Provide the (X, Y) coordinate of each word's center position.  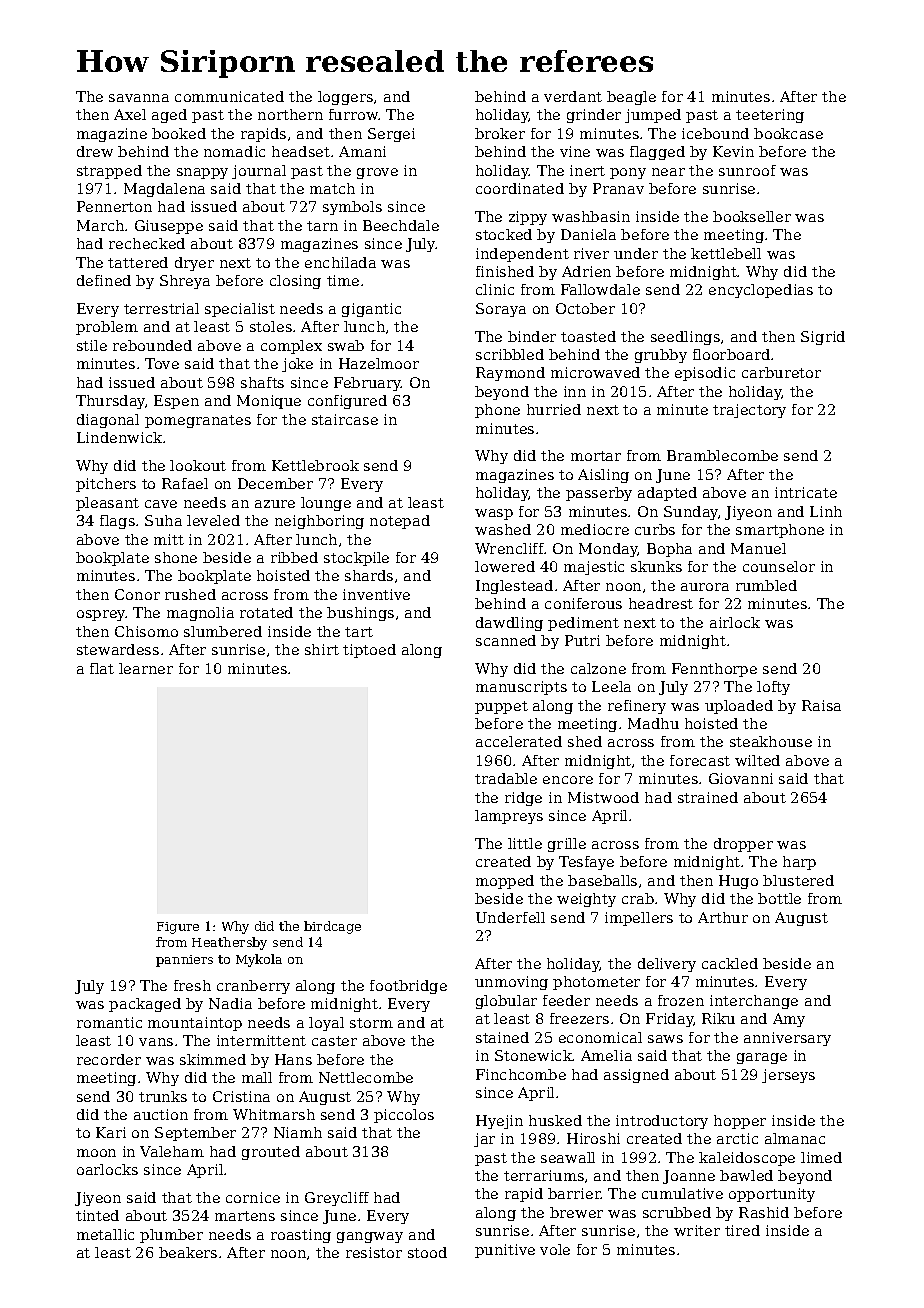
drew (95, 151)
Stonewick (534, 1055)
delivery (667, 965)
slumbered (223, 631)
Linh (826, 511)
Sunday (691, 513)
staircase (345, 419)
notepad (400, 522)
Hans (293, 1059)
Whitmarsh (274, 1114)
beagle (631, 98)
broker (500, 133)
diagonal (108, 421)
